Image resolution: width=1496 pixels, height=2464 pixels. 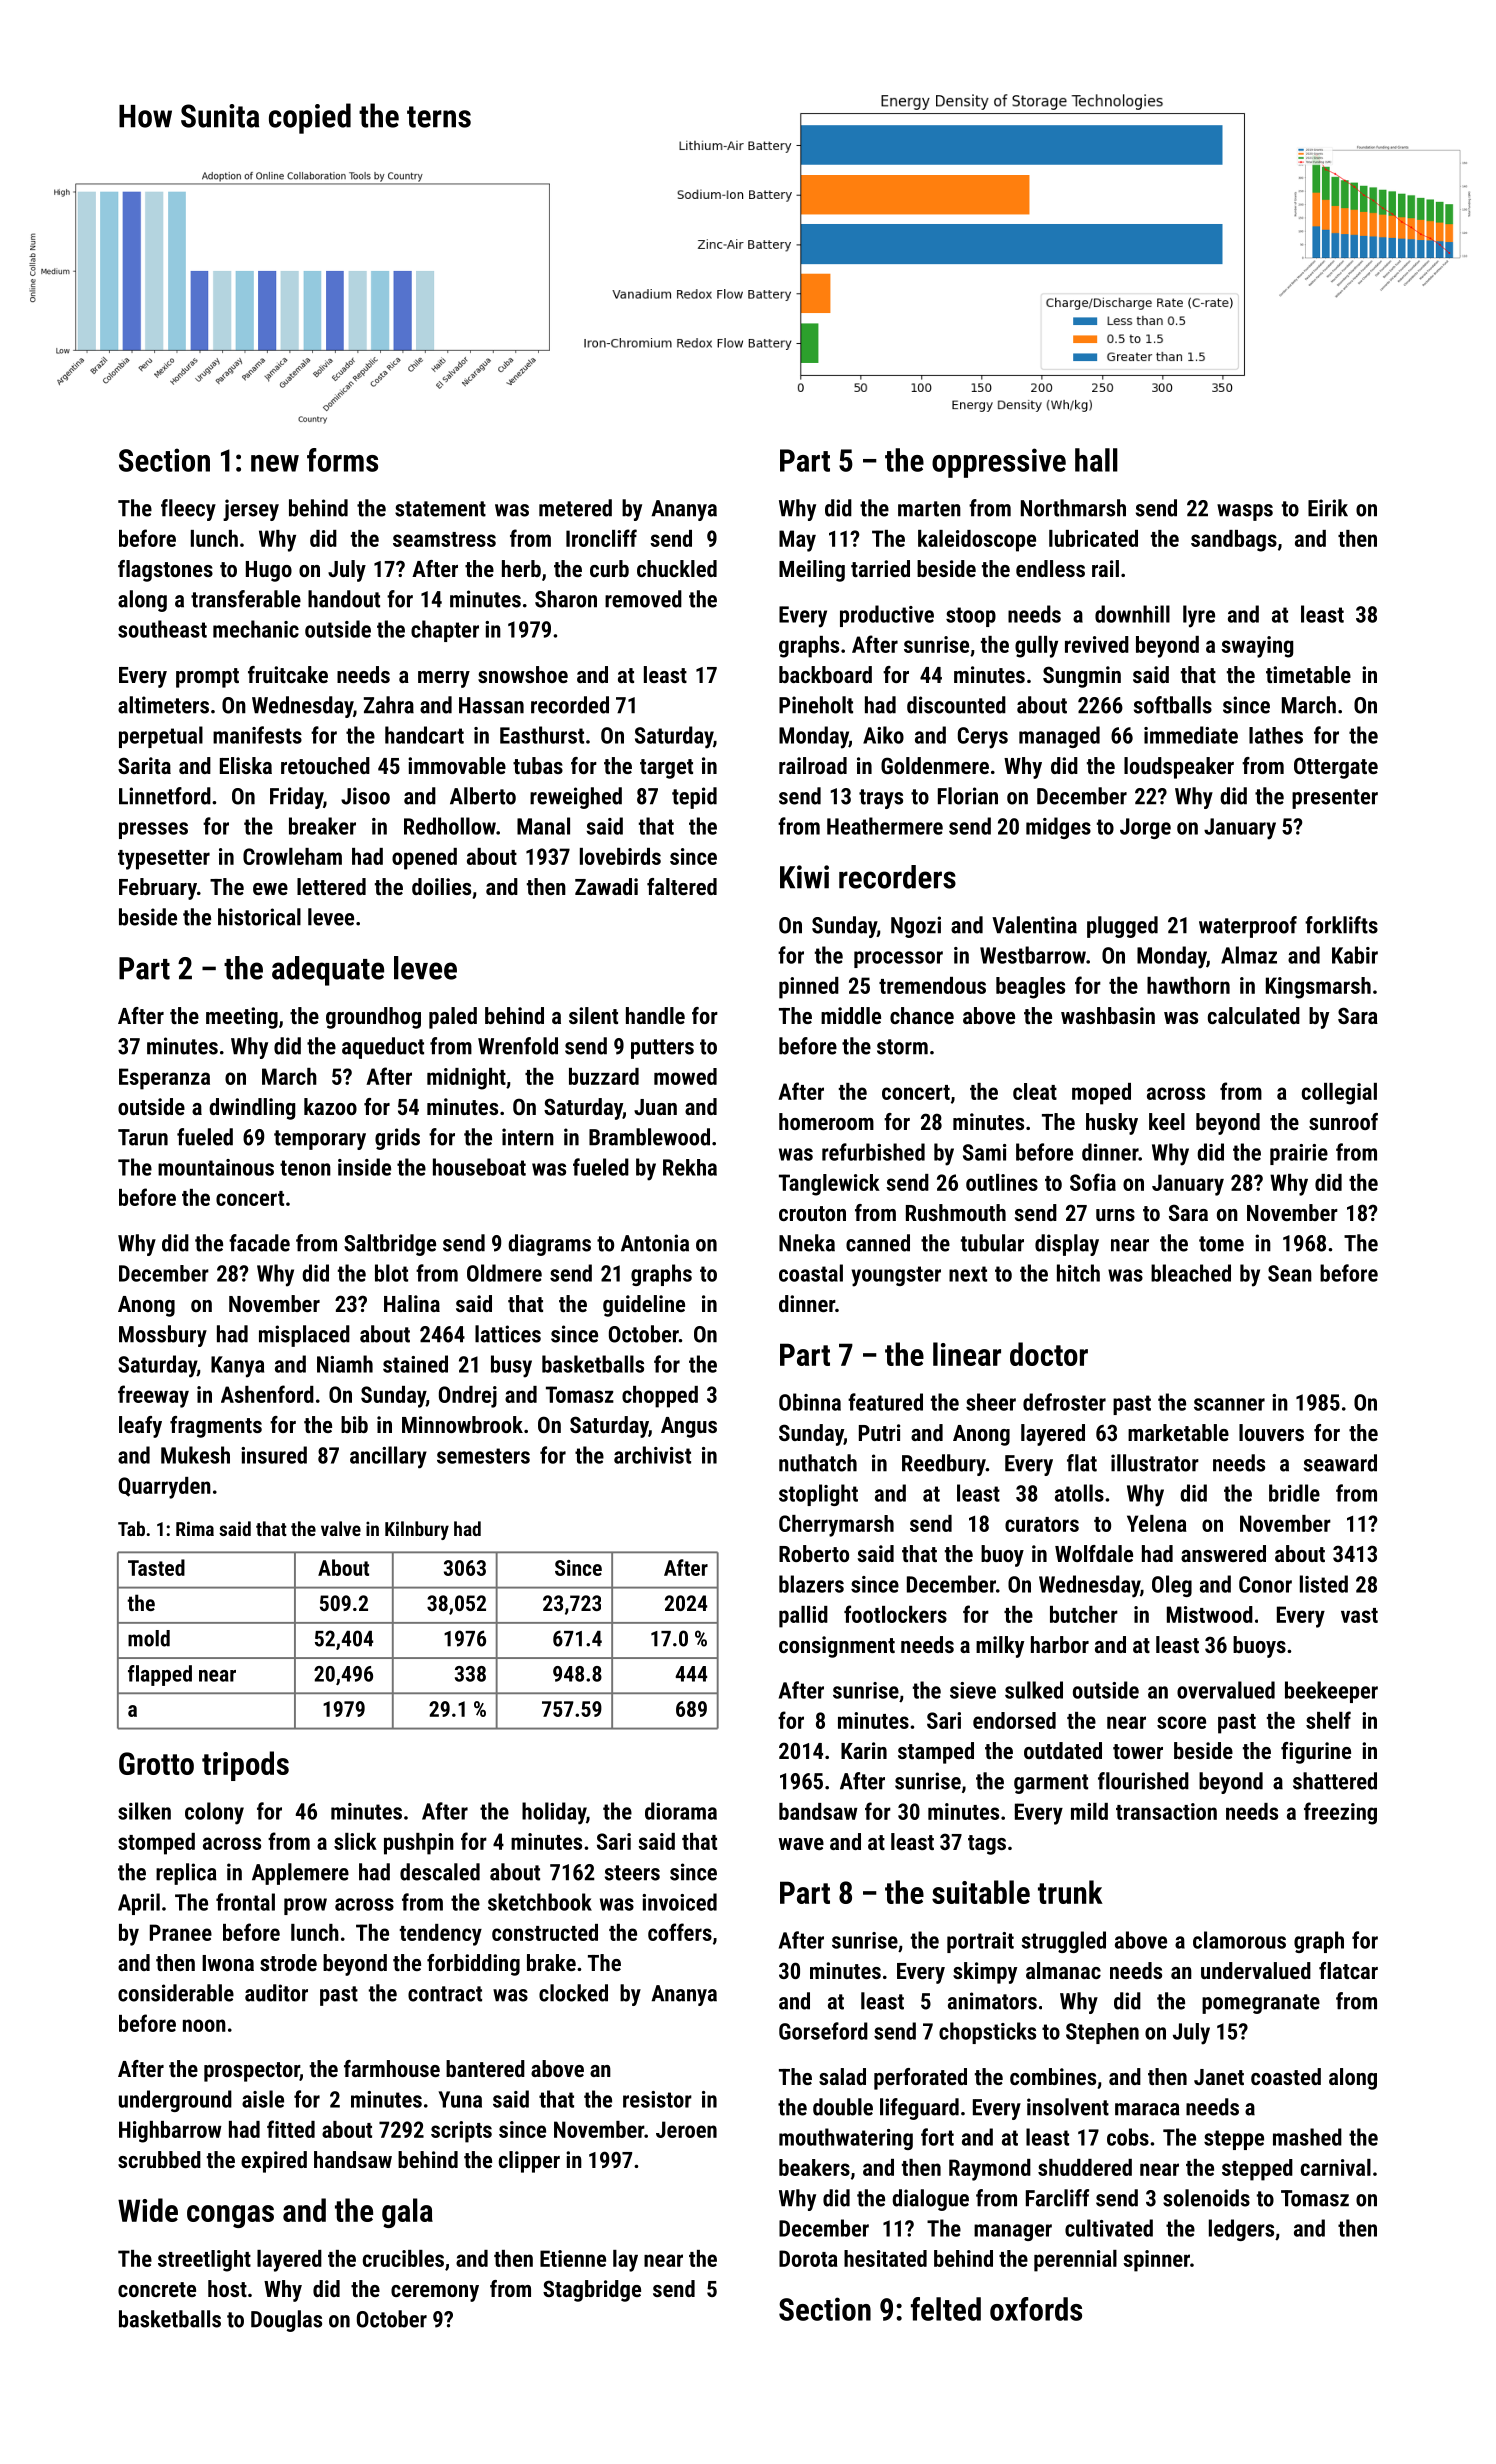 What do you see at coordinates (660, 1397) in the image?
I see `chopped` at bounding box center [660, 1397].
